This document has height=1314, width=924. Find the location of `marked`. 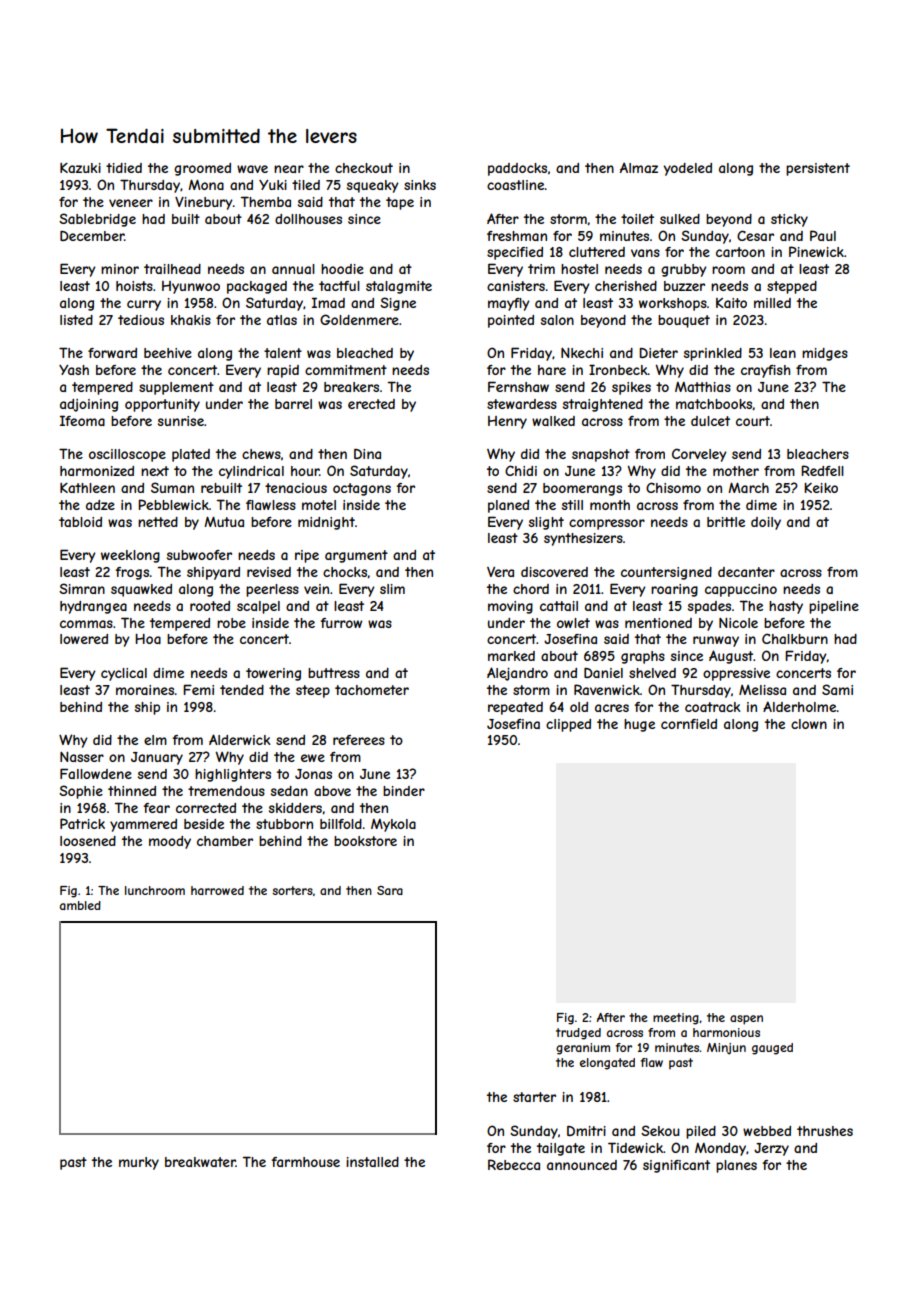

marked is located at coordinates (511, 656).
